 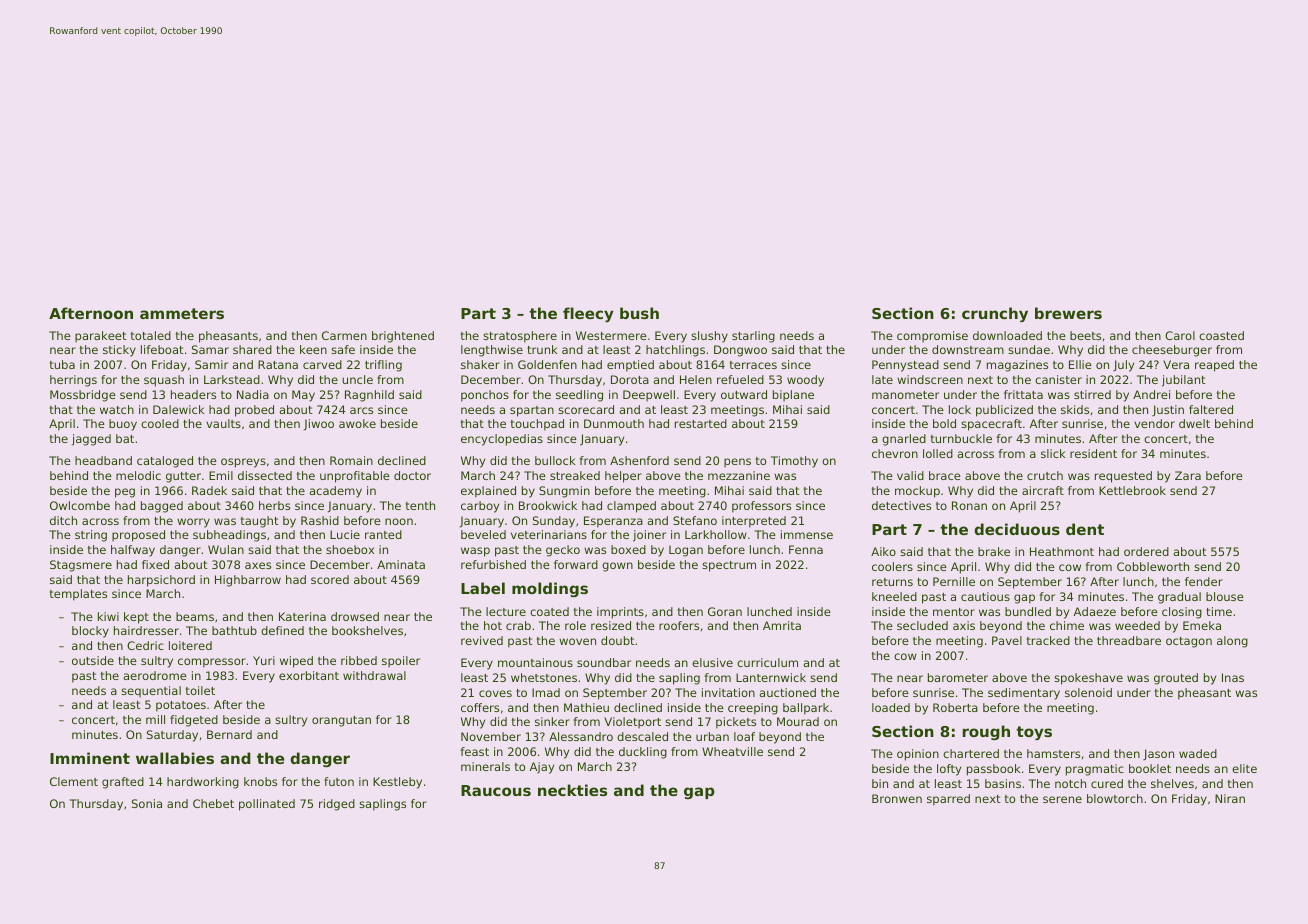 What do you see at coordinates (1017, 529) in the document?
I see `deciduous` at bounding box center [1017, 529].
